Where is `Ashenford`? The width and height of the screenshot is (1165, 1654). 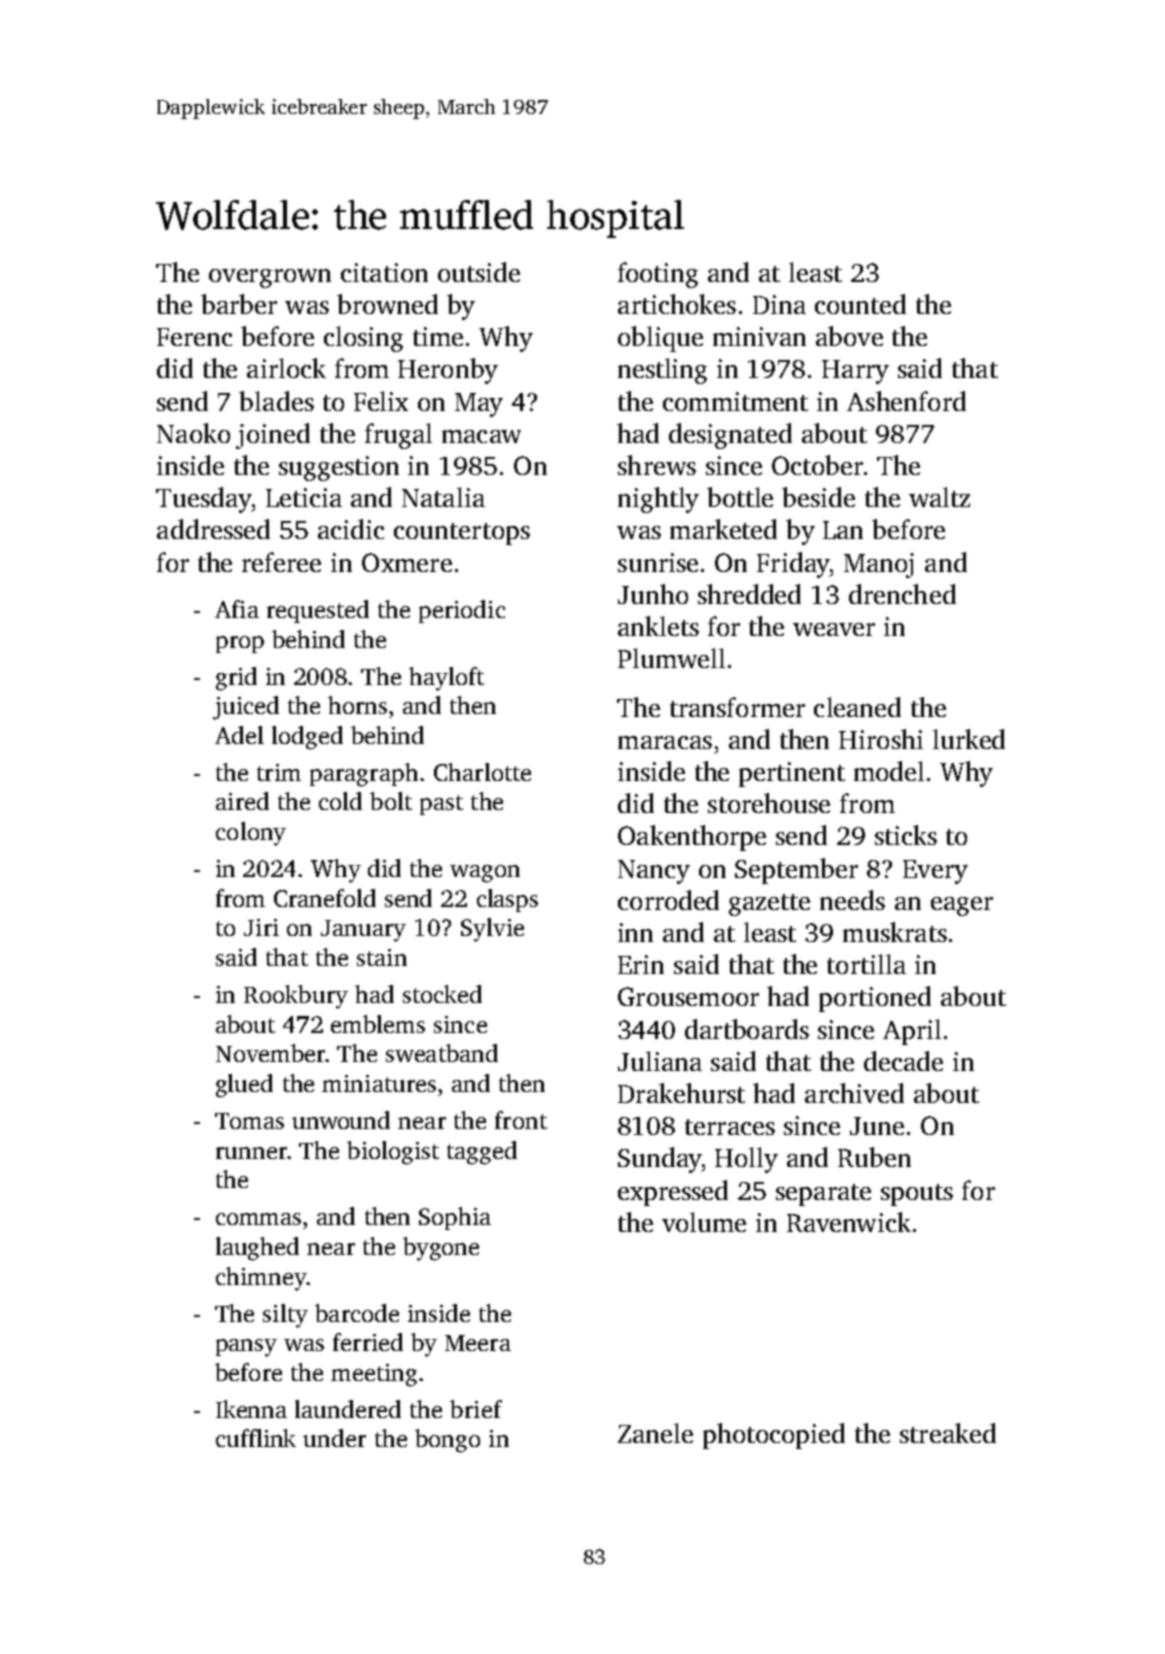
Ashenford is located at coordinates (906, 401).
